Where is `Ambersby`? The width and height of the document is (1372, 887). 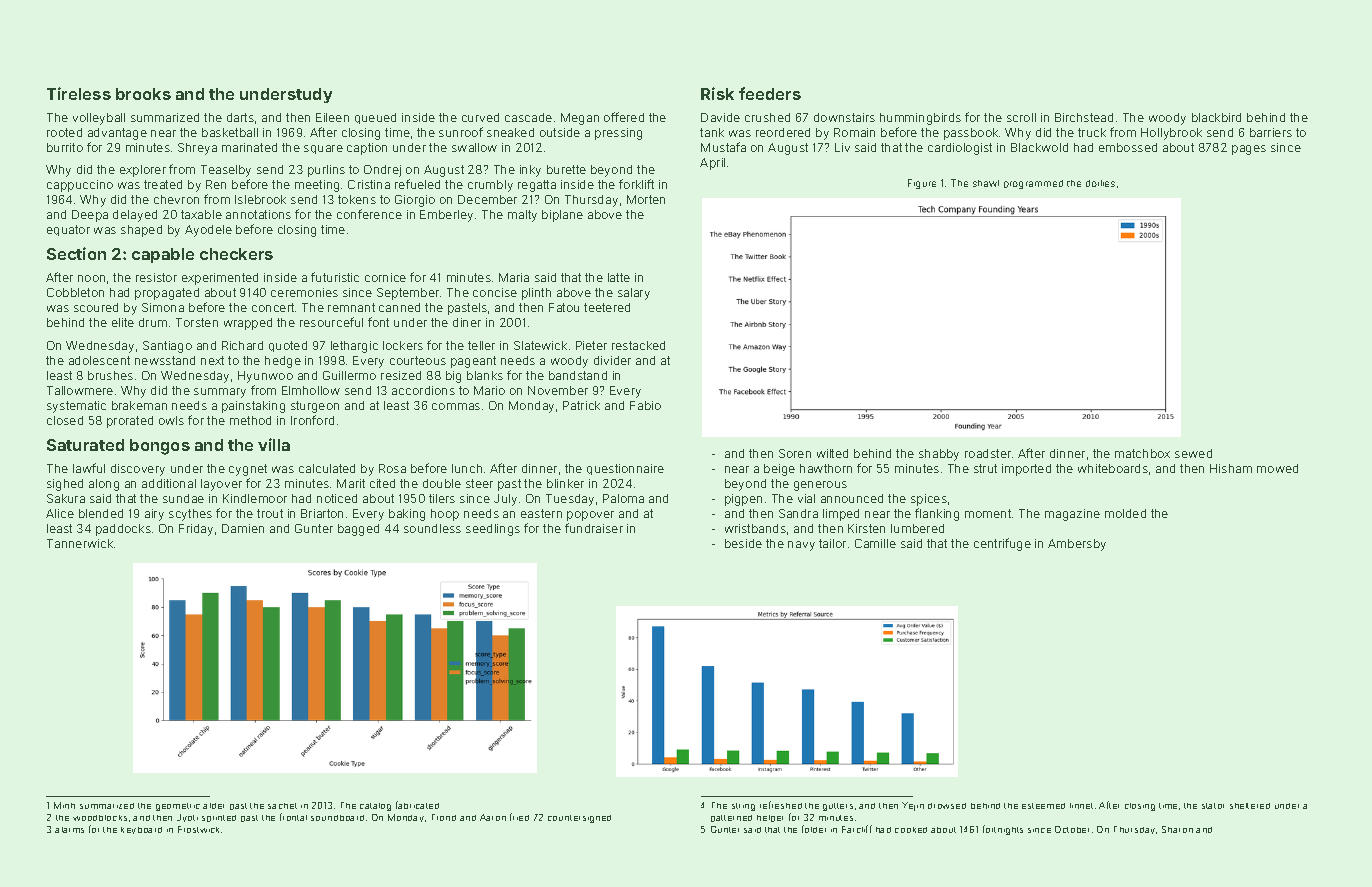 Ambersby is located at coordinates (1077, 545).
